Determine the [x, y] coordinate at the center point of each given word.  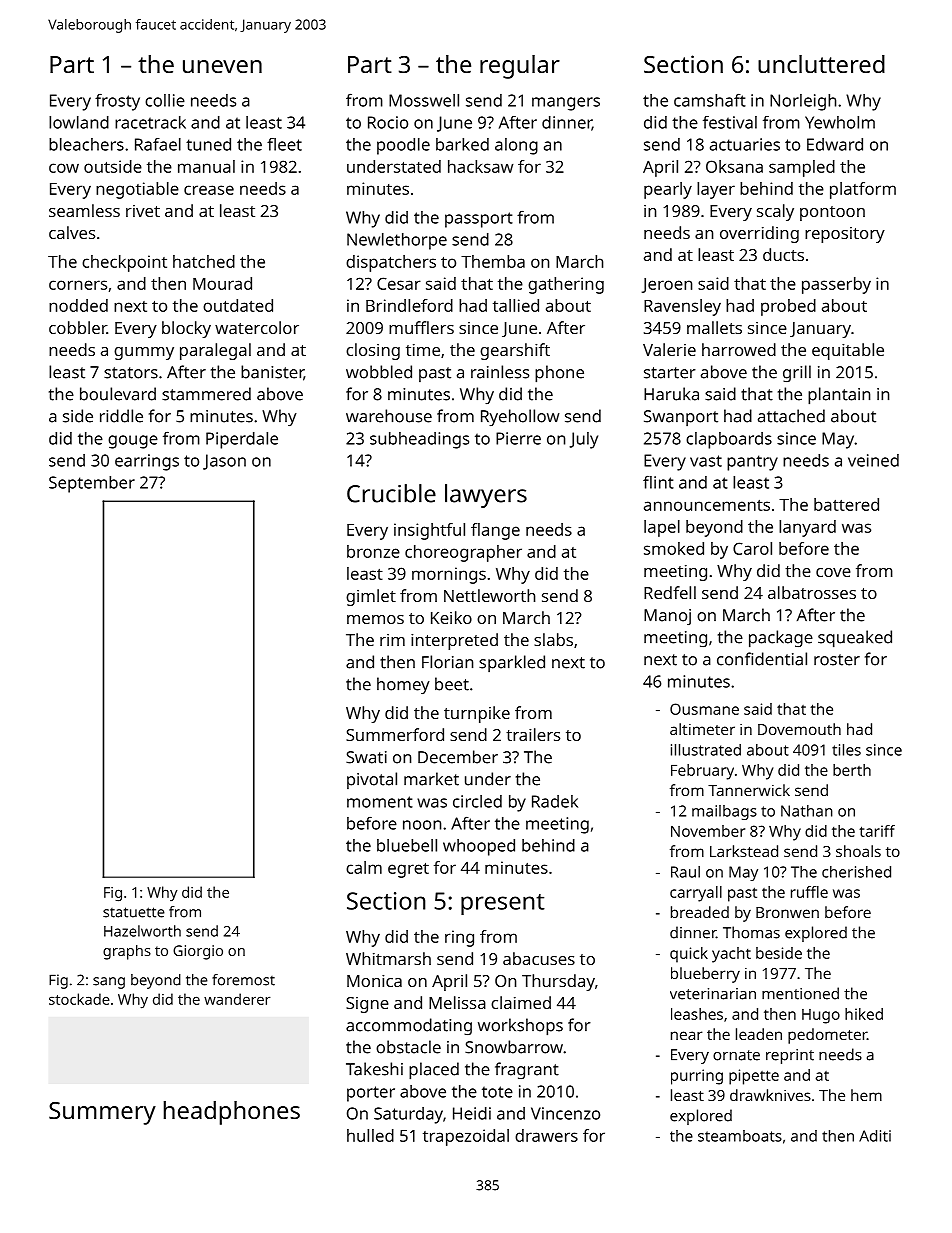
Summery [102, 1113]
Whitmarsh [388, 958]
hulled [370, 1135]
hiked [864, 1014]
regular [520, 67]
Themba [493, 261]
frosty [117, 102]
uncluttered [821, 64]
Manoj [667, 617]
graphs [127, 952]
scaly [775, 212]
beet [452, 684]
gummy [144, 353]
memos [375, 619]
